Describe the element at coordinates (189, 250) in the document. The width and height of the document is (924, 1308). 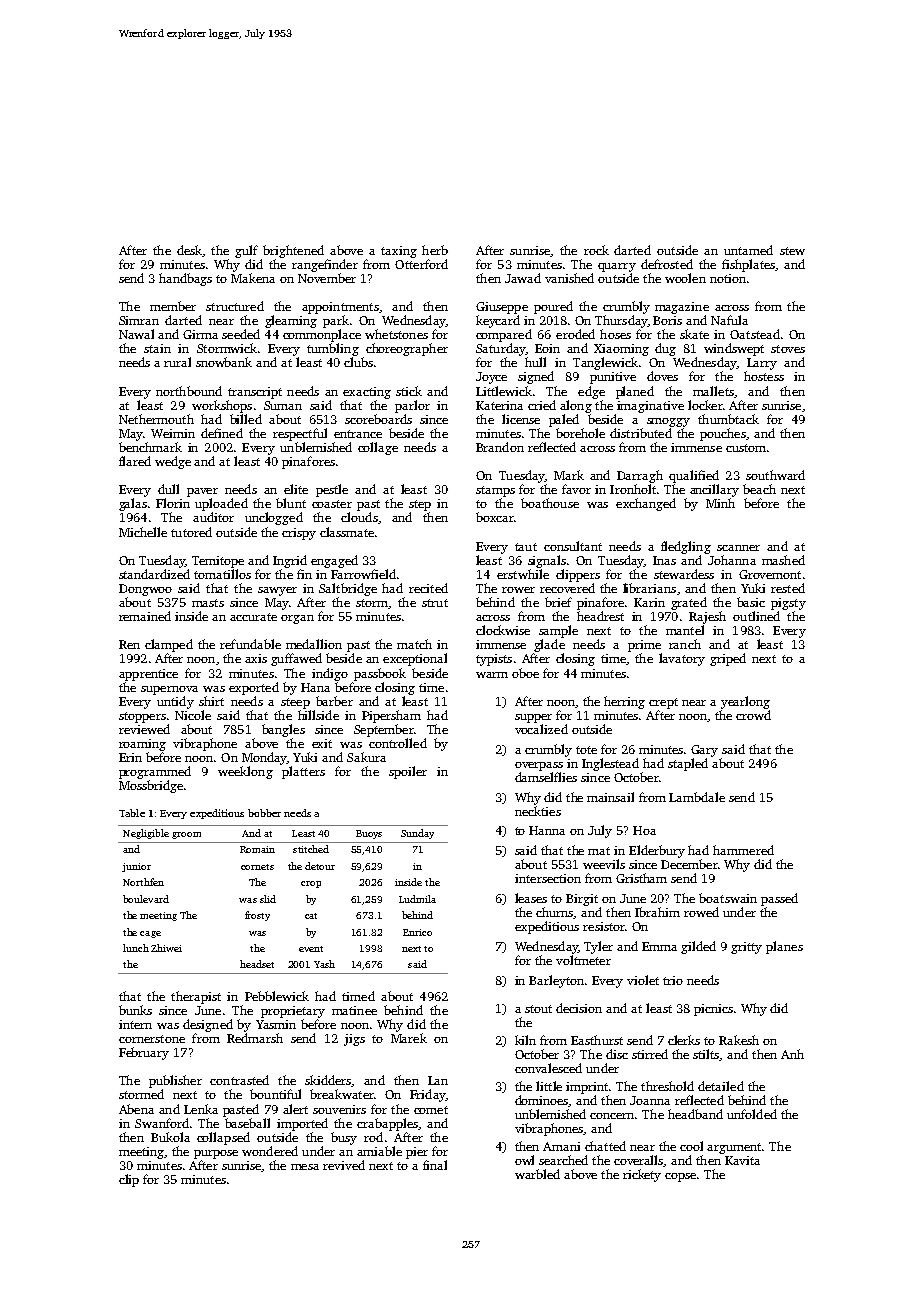
I see `desk` at that location.
